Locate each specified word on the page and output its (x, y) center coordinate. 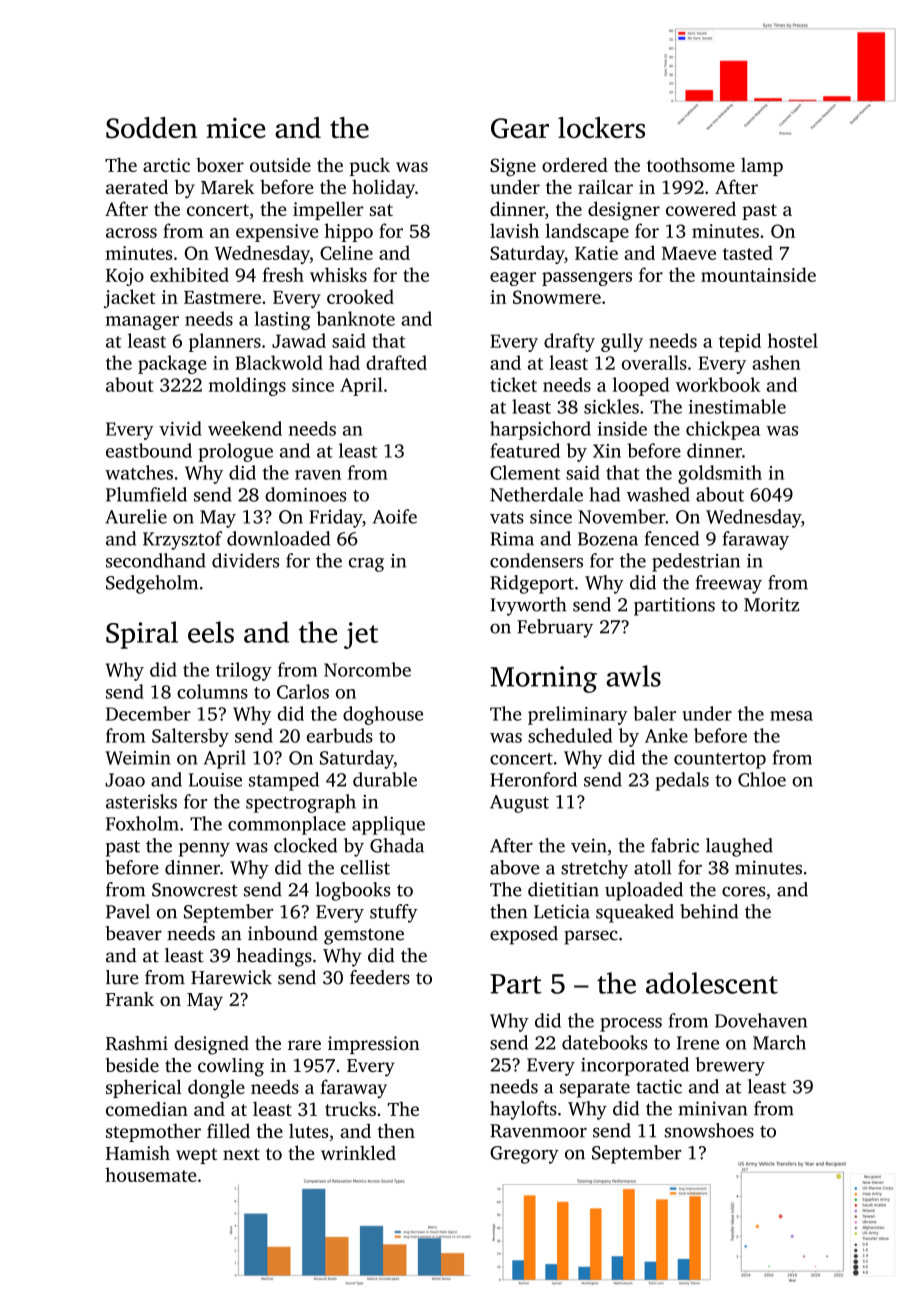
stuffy (394, 913)
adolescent (712, 983)
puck (370, 166)
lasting (282, 320)
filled (228, 1130)
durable (385, 779)
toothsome (691, 165)
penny (204, 850)
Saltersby (190, 737)
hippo (349, 232)
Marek (227, 187)
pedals (682, 781)
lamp (762, 166)
